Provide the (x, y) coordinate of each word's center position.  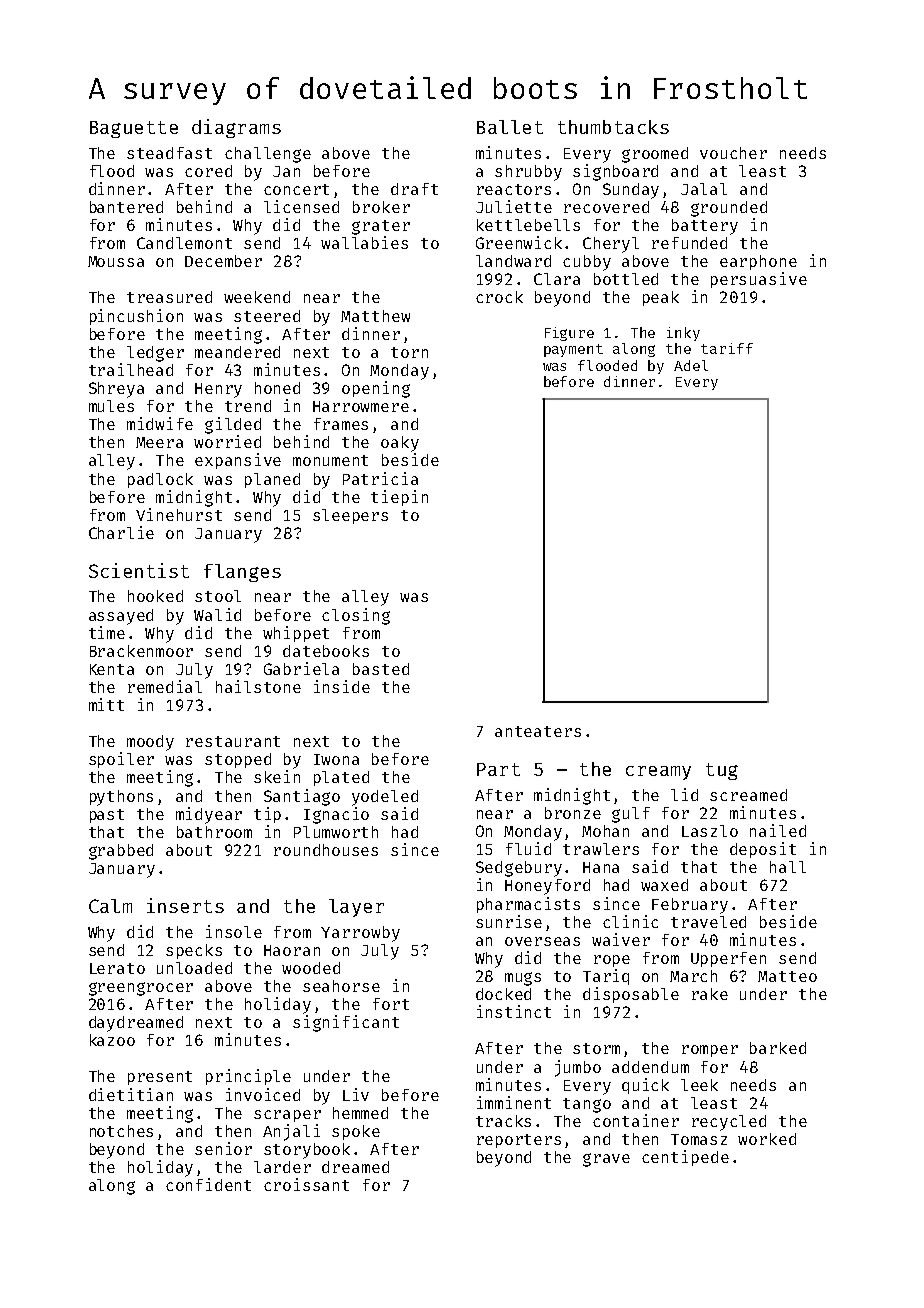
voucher (733, 153)
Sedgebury (519, 869)
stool (218, 596)
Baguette (134, 129)
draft (414, 189)
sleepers (350, 516)
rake (710, 994)
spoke (356, 1132)
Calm (110, 906)
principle (248, 1077)
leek (699, 1085)
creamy (658, 773)
